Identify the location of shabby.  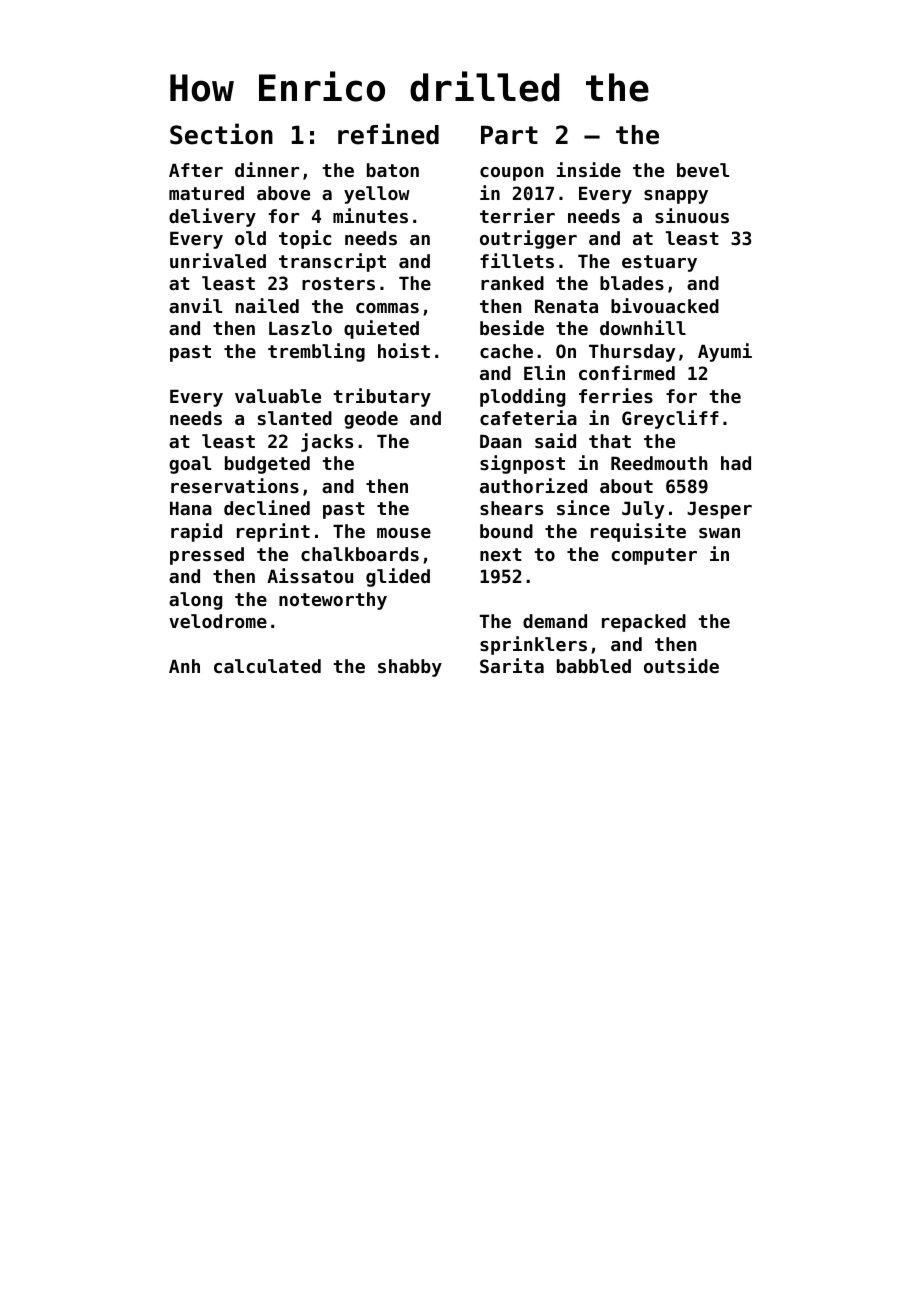
(410, 668).
